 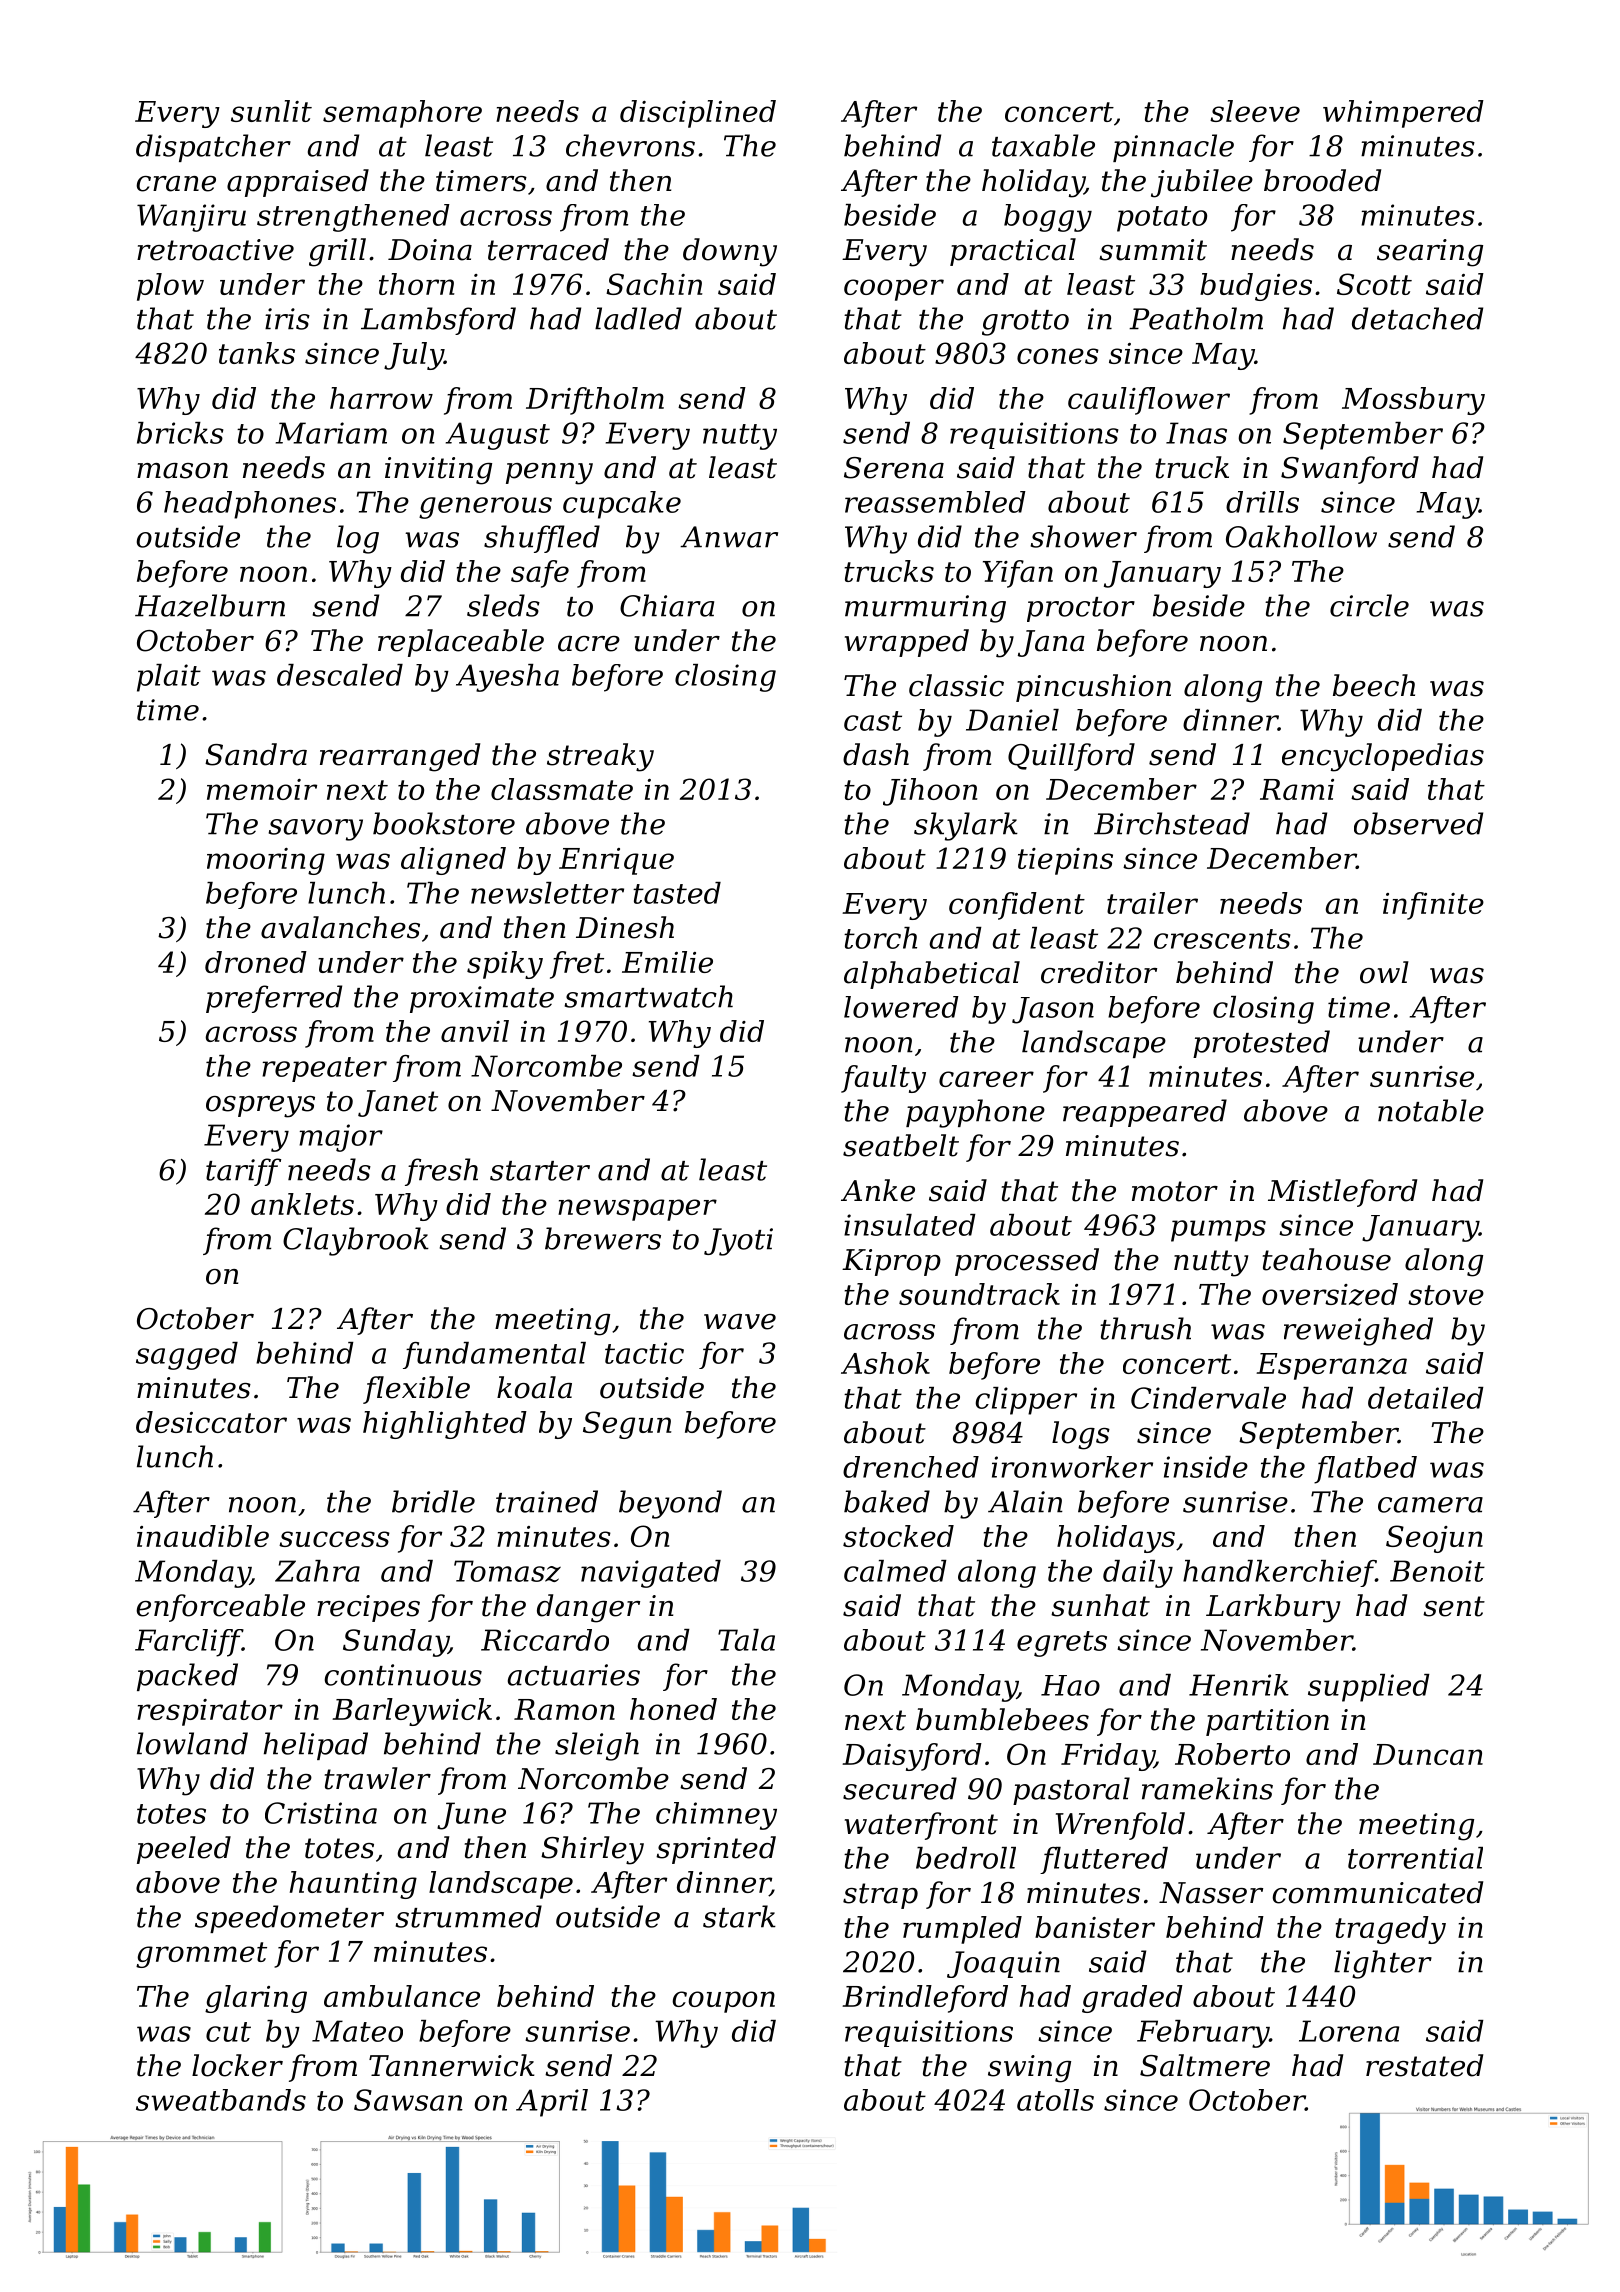 I want to click on preferred, so click(x=274, y=999).
